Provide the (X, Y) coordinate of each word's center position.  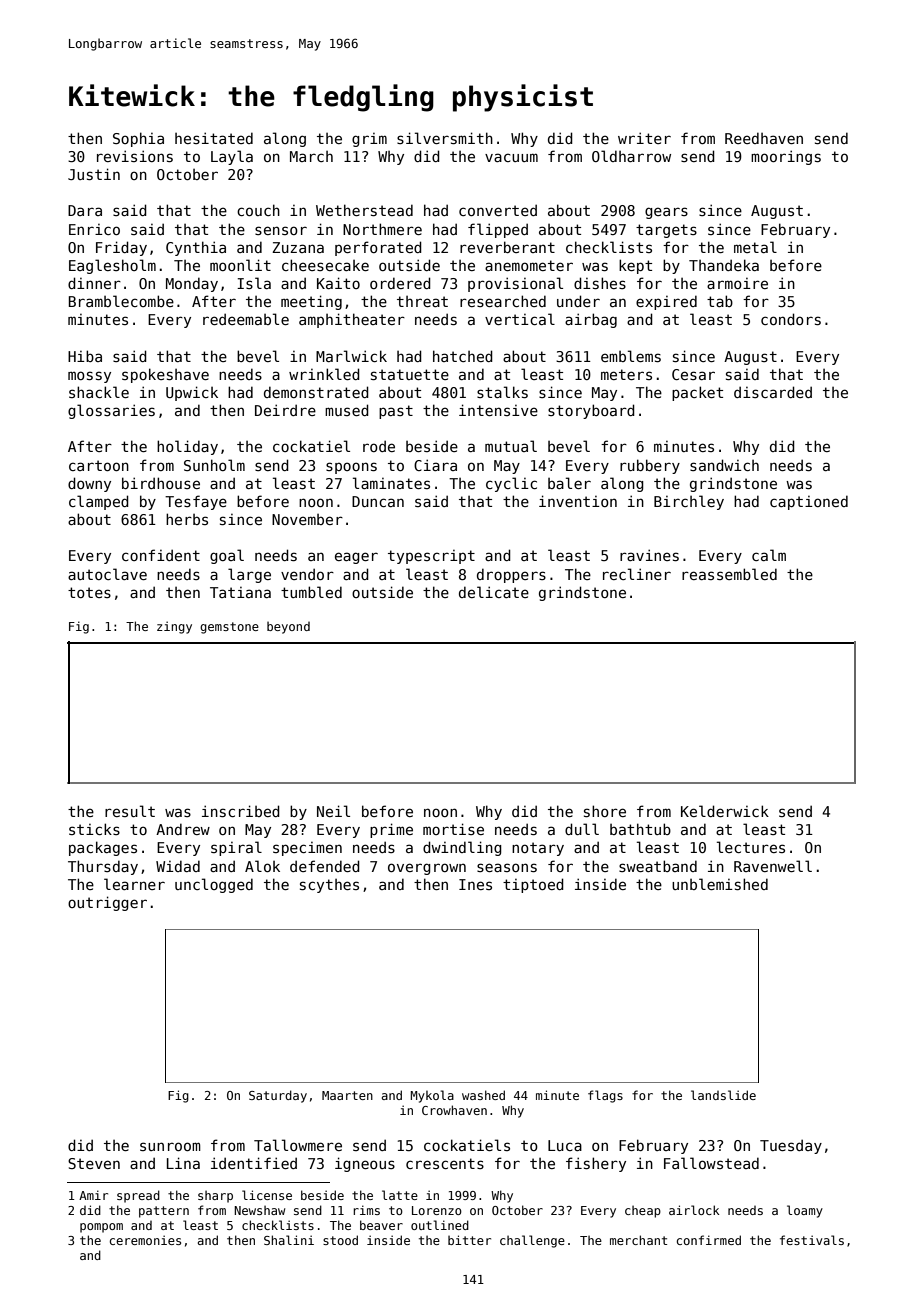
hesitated (214, 138)
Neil (333, 811)
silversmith (445, 138)
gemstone (229, 628)
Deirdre (285, 410)
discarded (773, 392)
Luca (565, 1145)
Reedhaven (764, 138)
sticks (94, 829)
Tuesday (791, 1146)
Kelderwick (725, 811)
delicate (494, 592)
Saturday (278, 1096)
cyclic (511, 484)
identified (254, 1163)
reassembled (729, 574)
